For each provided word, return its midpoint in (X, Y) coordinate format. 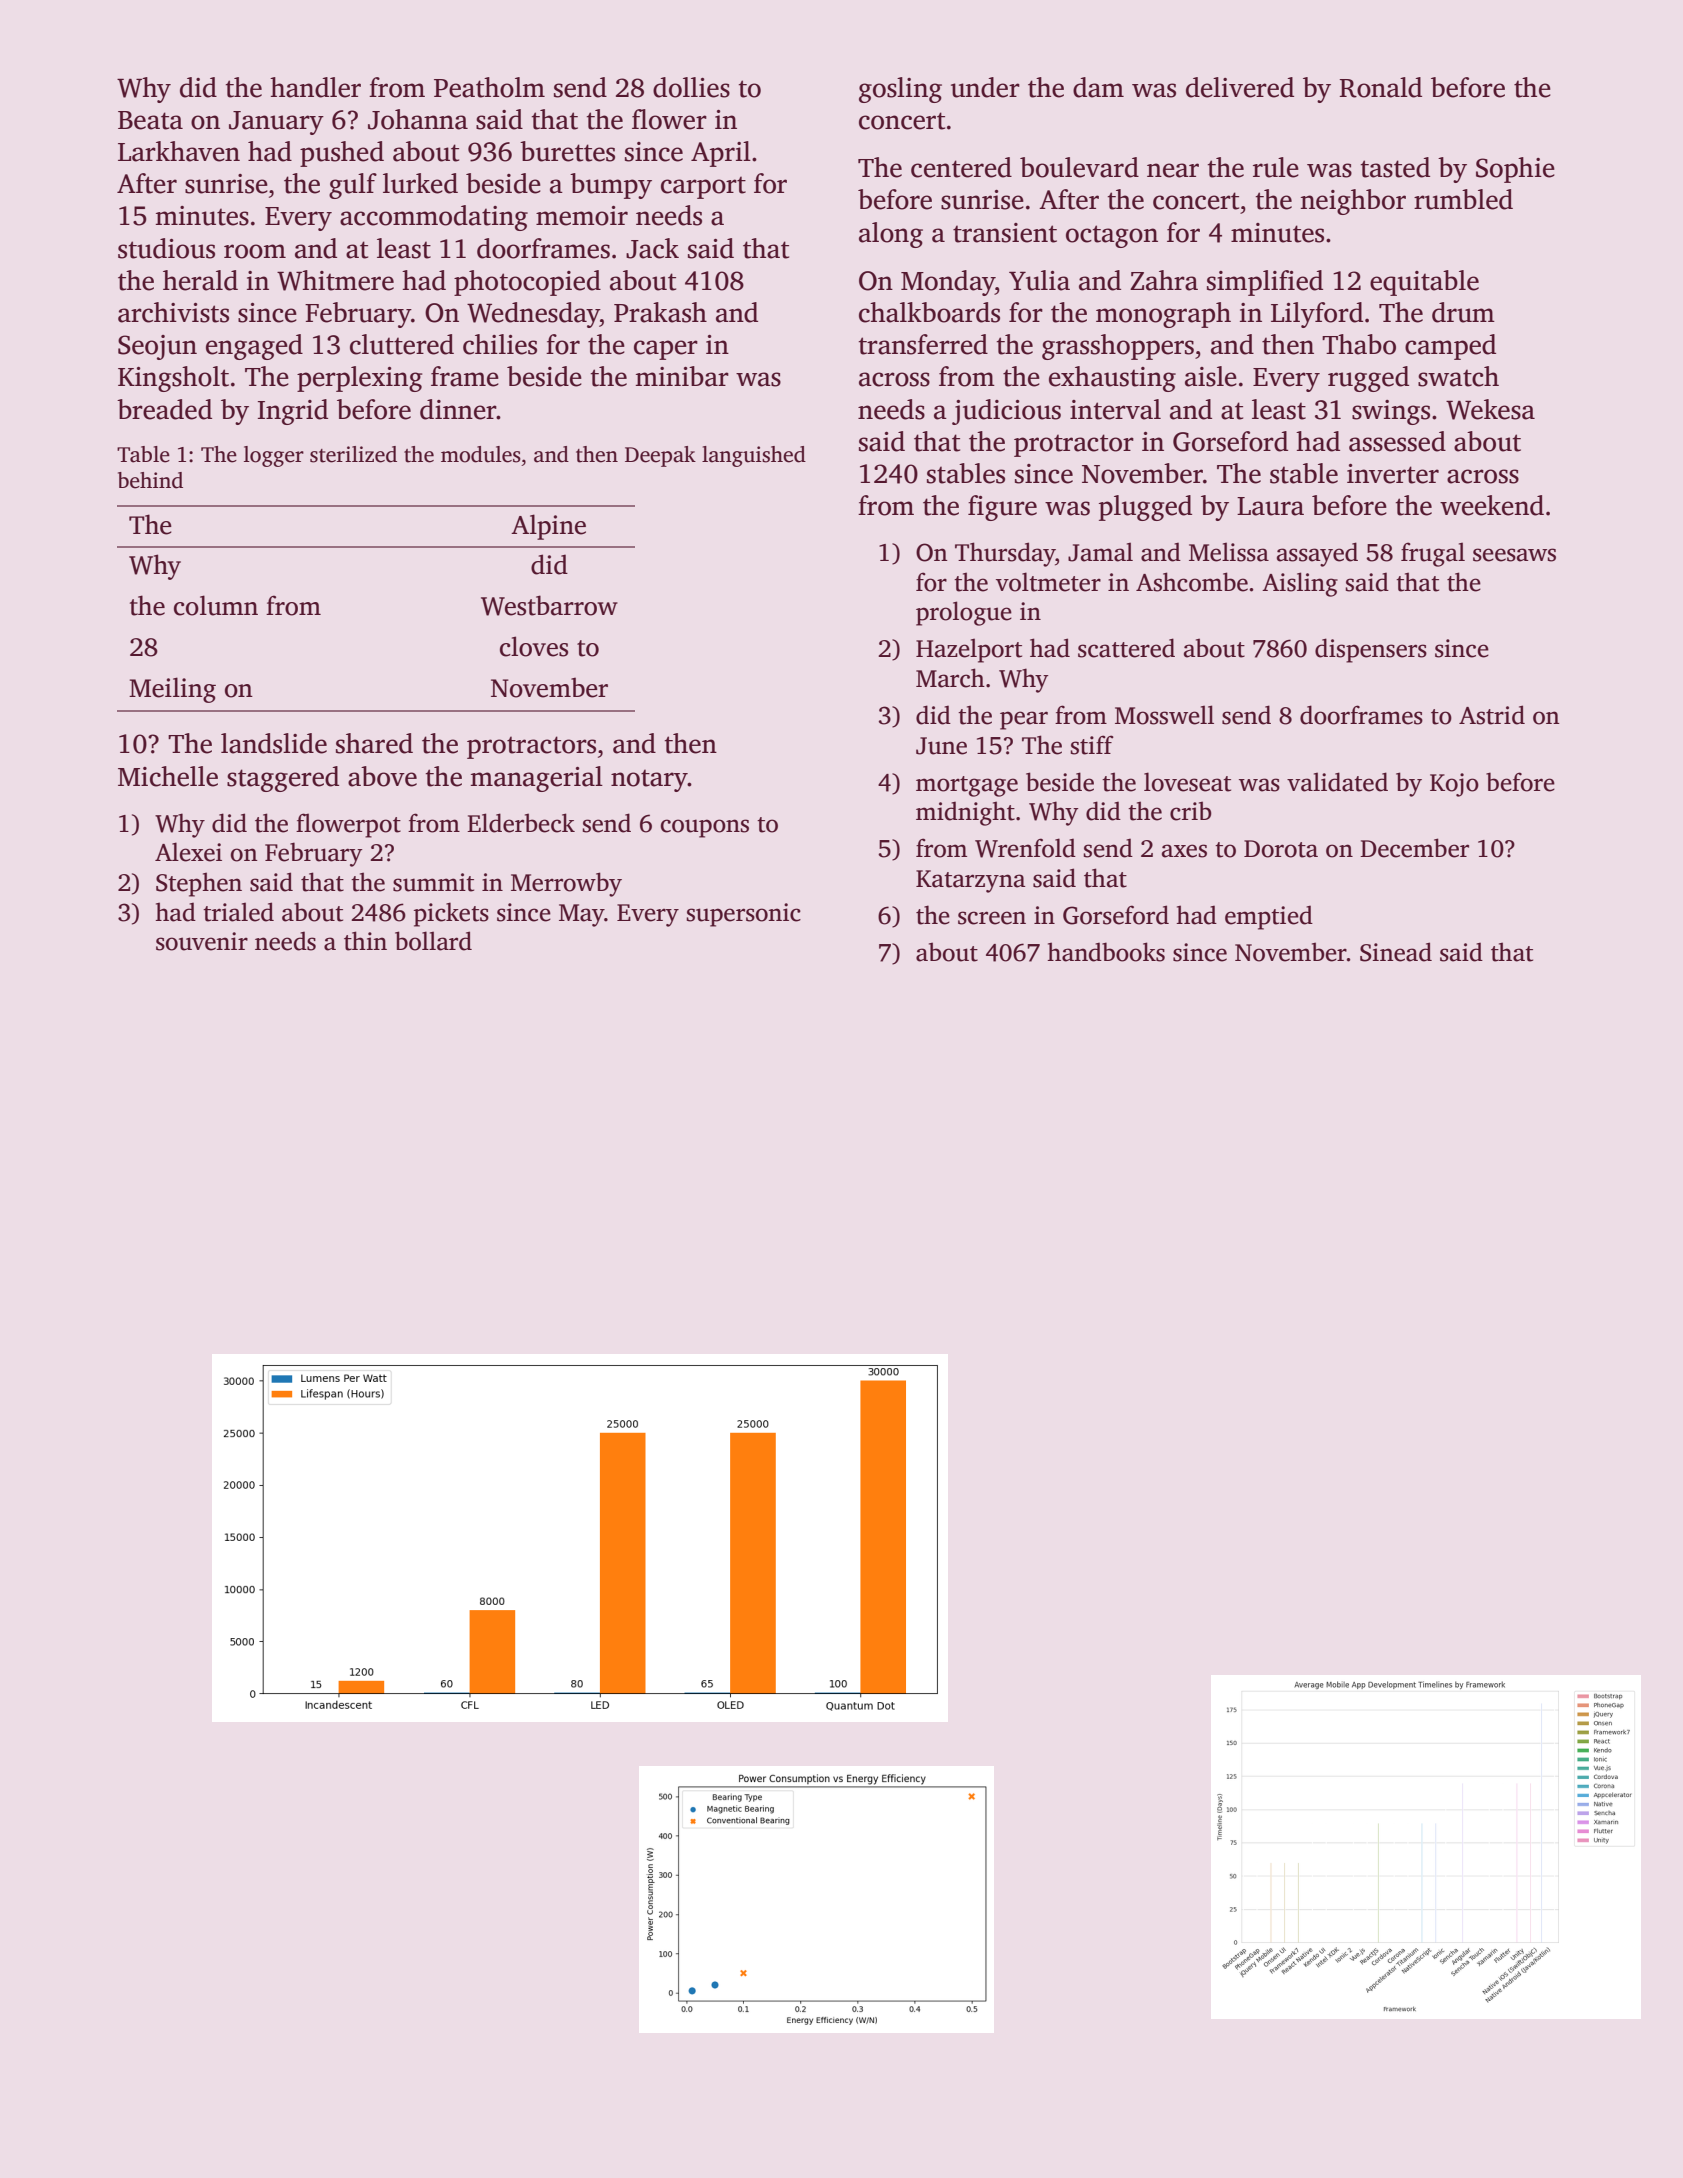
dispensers (1371, 650)
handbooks (1106, 952)
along (891, 235)
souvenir (202, 941)
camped (1450, 347)
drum (1463, 312)
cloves (534, 646)
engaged (254, 347)
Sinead (1396, 952)
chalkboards (929, 312)
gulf (353, 186)
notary (649, 780)
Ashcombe (1192, 582)
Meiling (172, 690)
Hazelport (969, 650)
